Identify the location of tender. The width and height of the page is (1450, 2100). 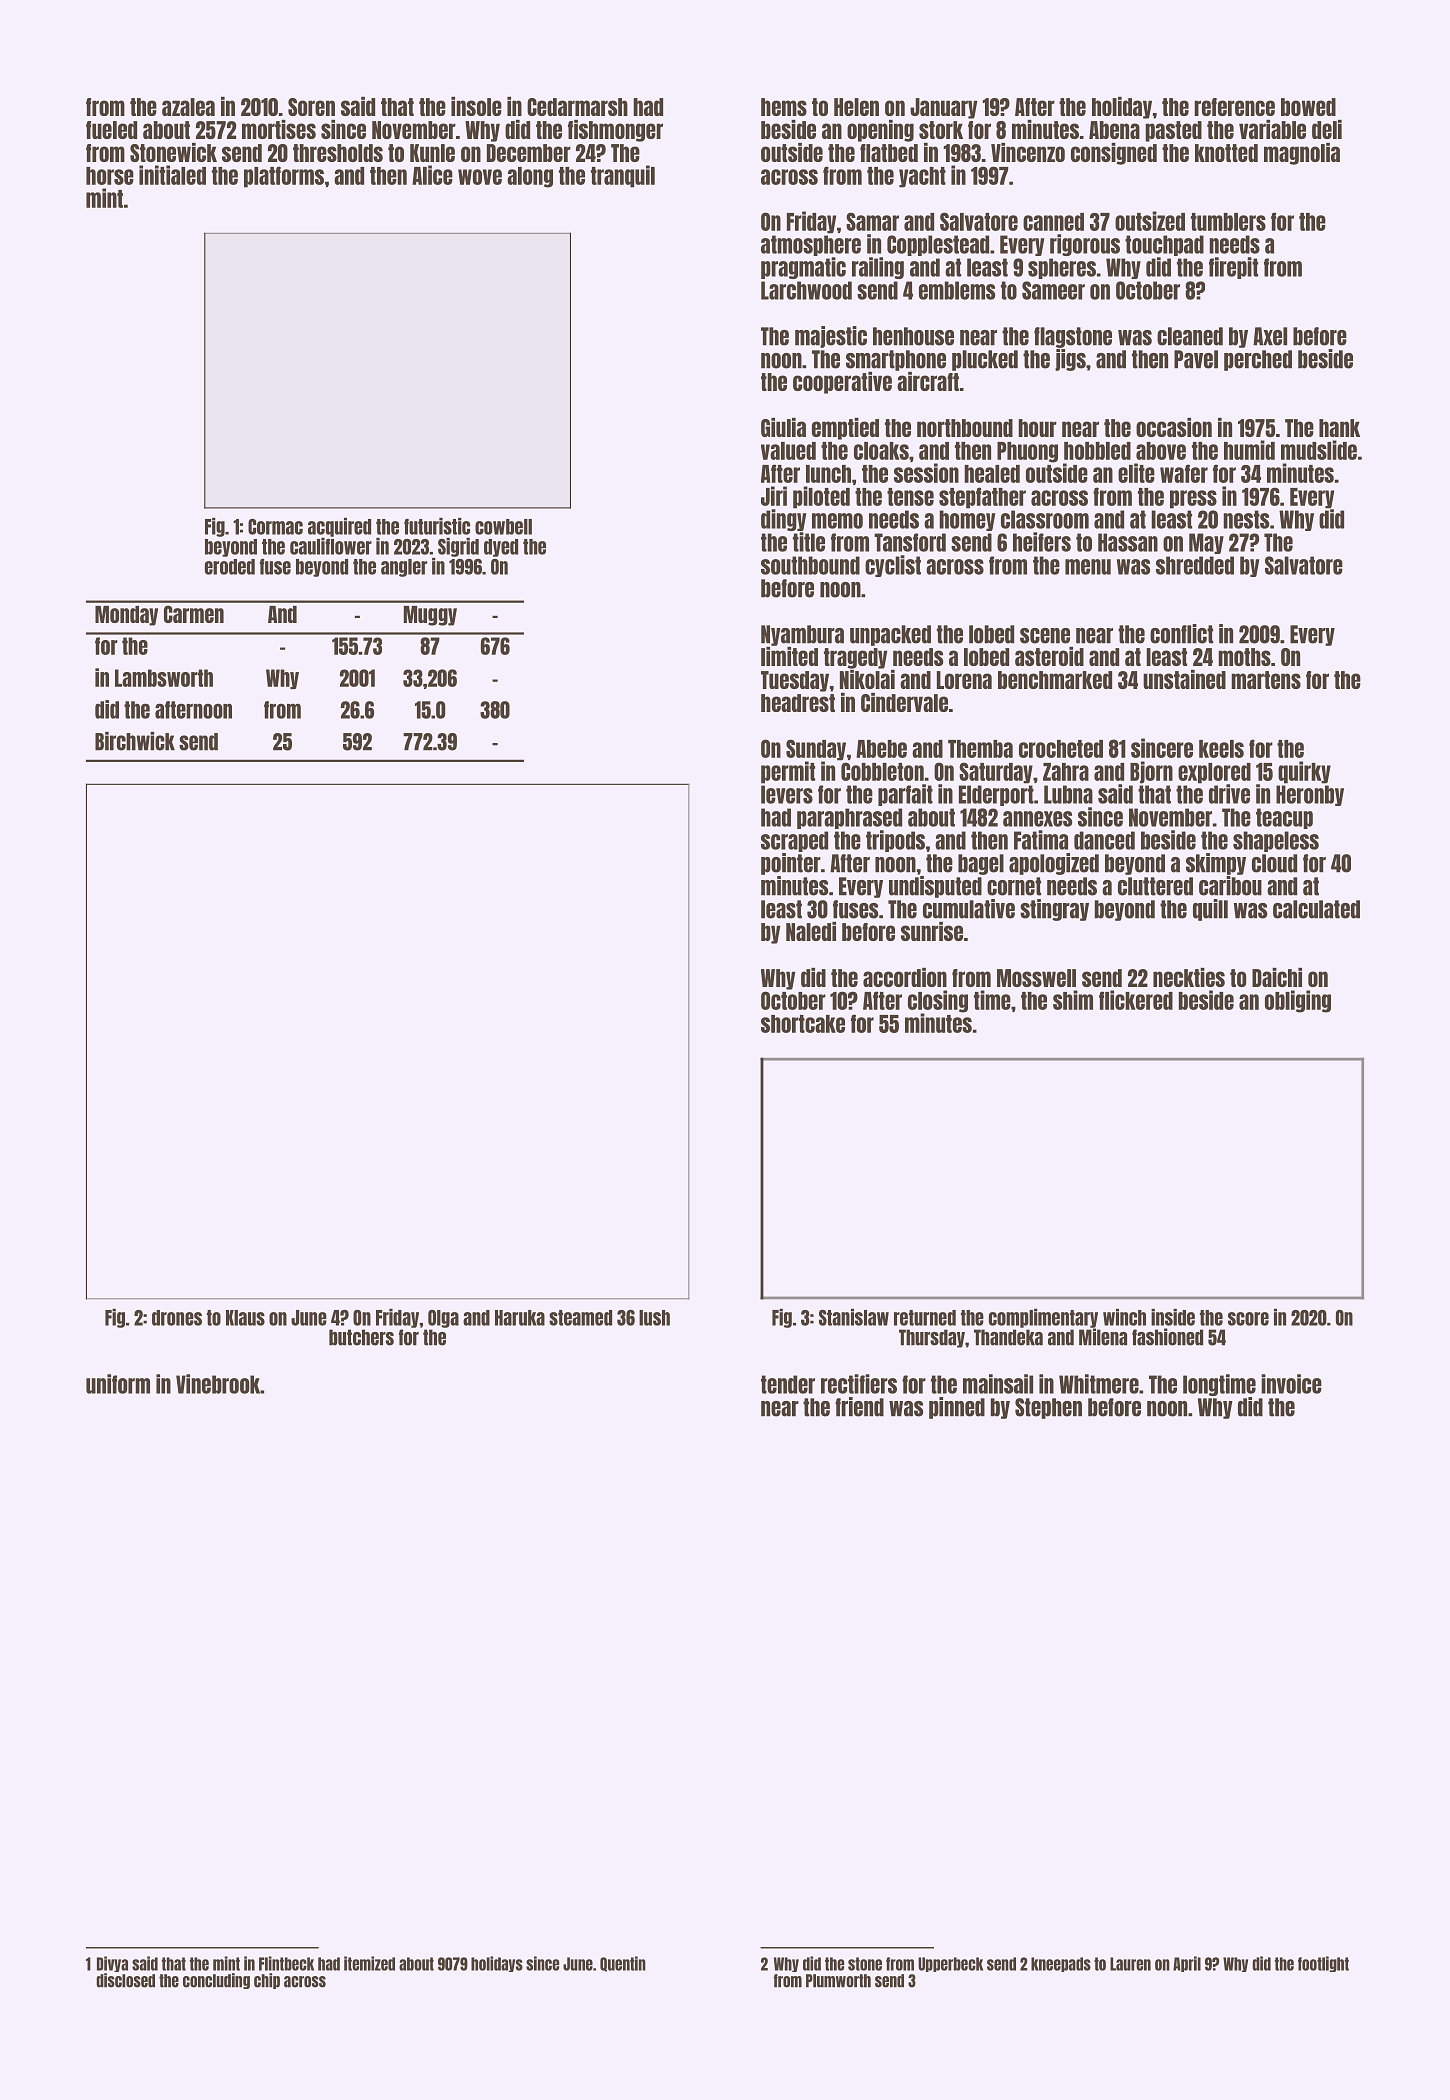
(788, 1384).
